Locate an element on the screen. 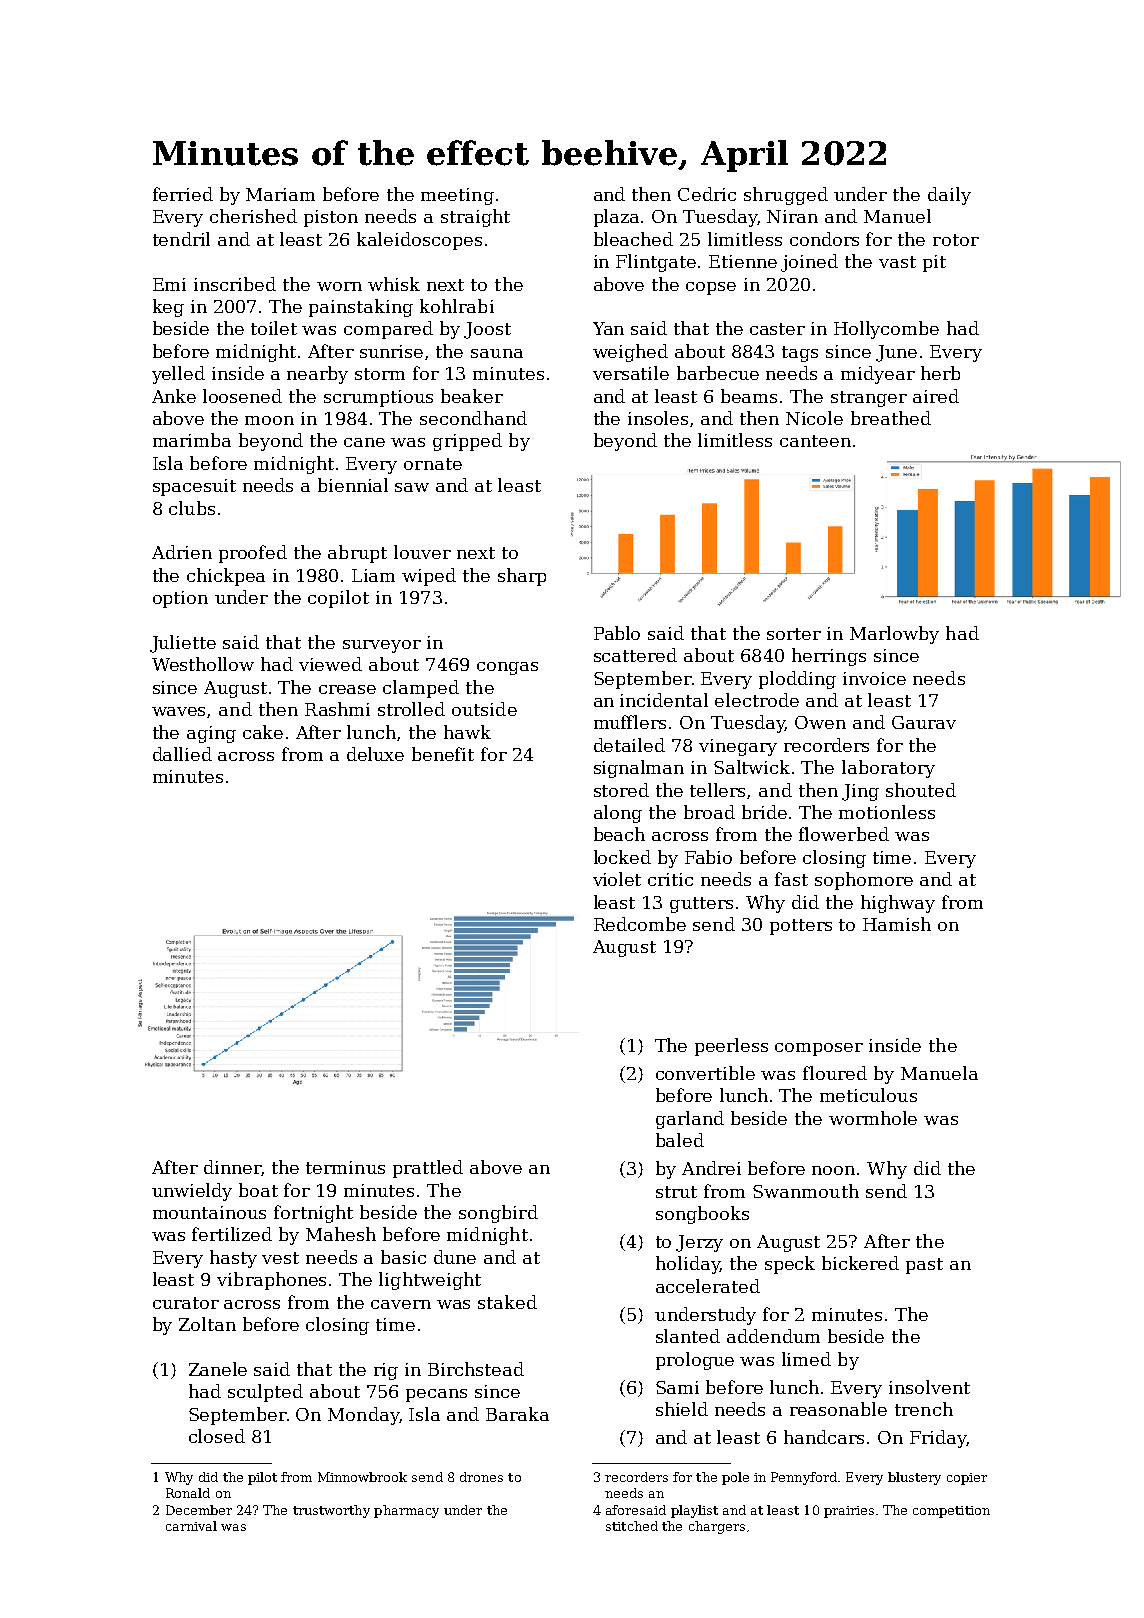 This screenshot has width=1144, height=1618. dallied is located at coordinates (182, 754).
